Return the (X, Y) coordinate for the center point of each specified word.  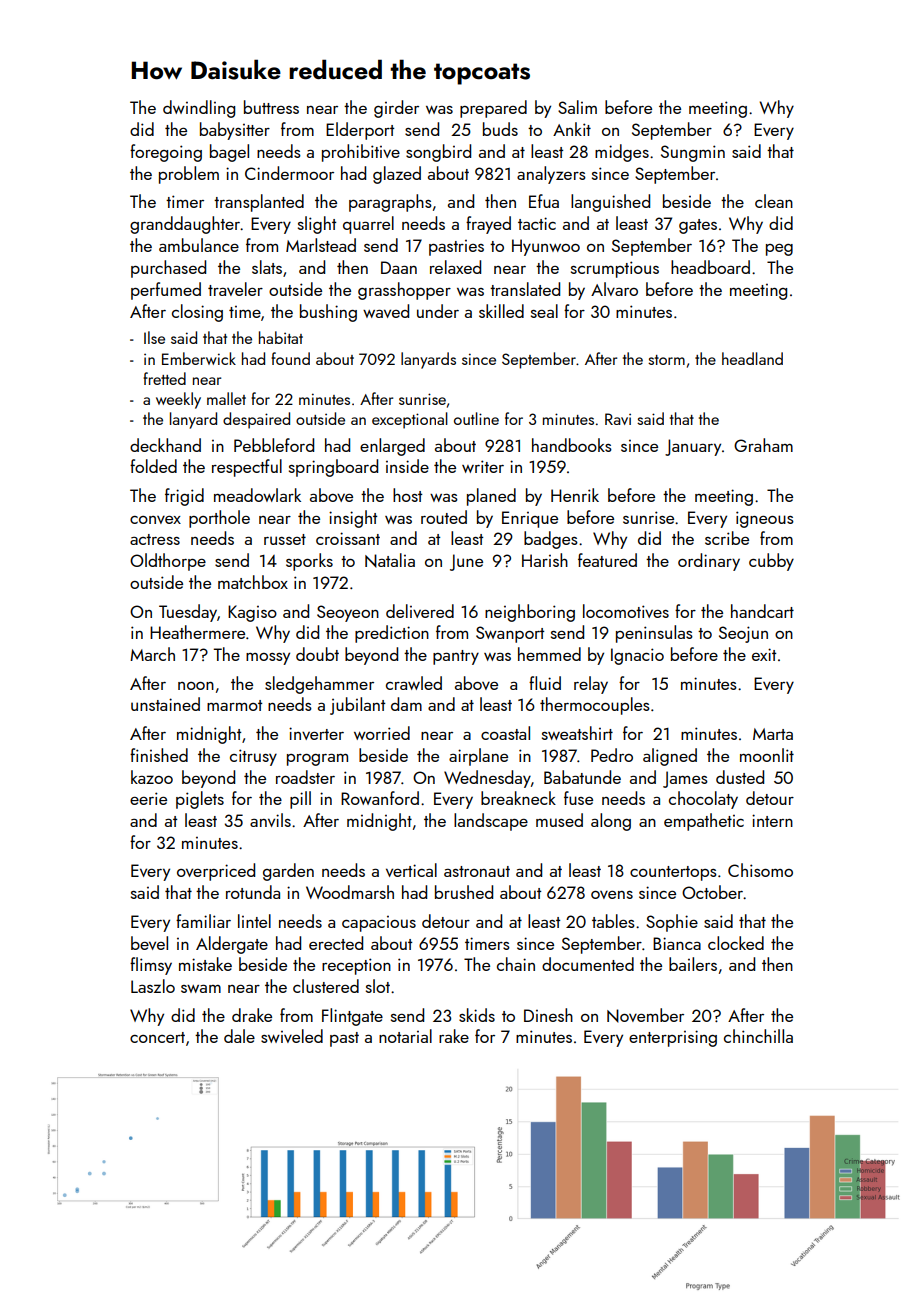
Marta (773, 734)
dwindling (199, 109)
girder (396, 109)
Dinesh (548, 1015)
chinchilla (758, 1036)
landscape (491, 822)
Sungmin (693, 153)
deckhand (165, 445)
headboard (710, 267)
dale (239, 1036)
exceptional (410, 420)
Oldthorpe (168, 562)
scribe (727, 538)
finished (159, 755)
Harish (545, 560)
